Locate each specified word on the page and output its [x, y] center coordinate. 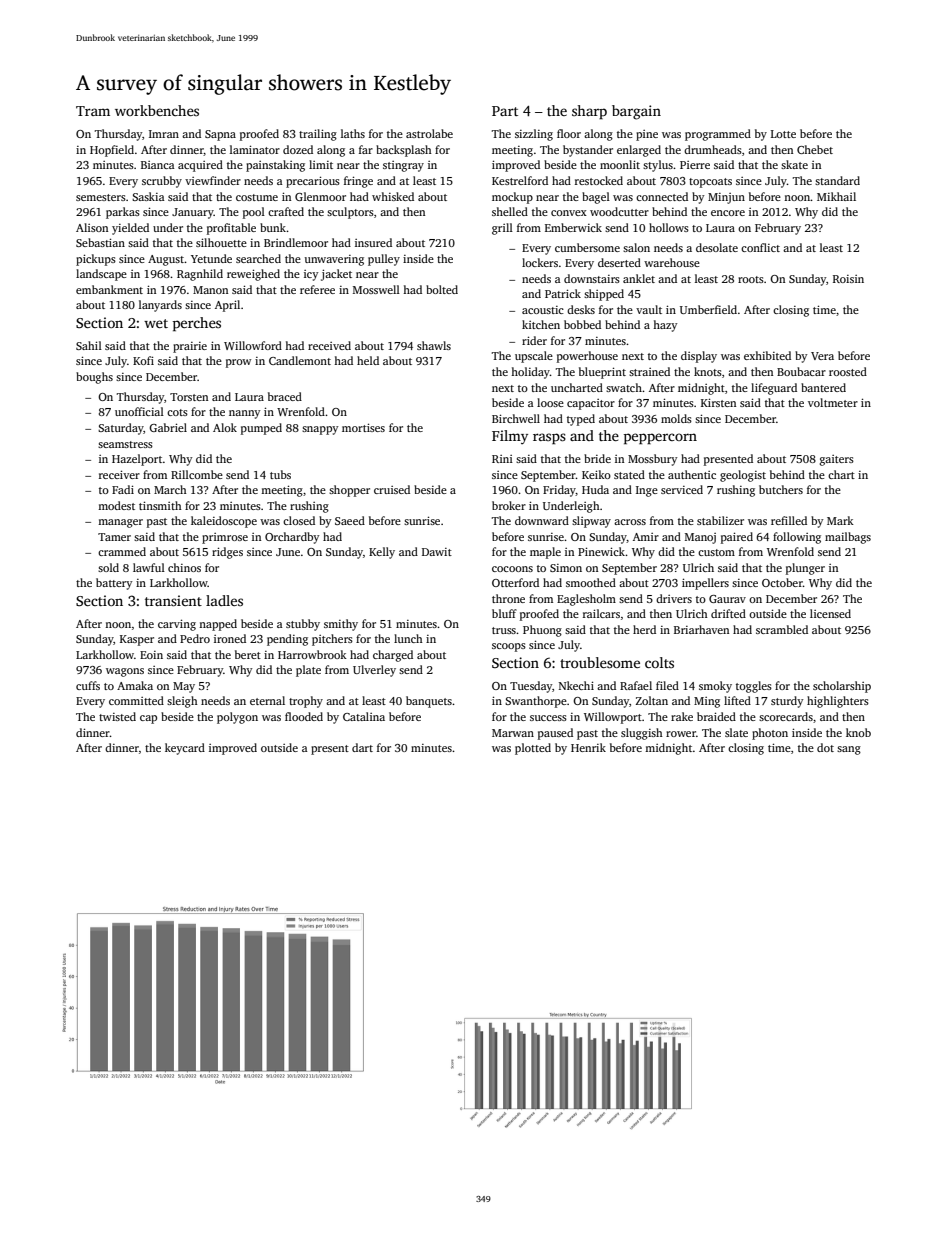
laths [353, 133]
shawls [434, 345]
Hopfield [112, 151]
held [368, 360]
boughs [94, 378]
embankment [109, 289]
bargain [636, 112]
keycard [185, 749]
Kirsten [718, 402]
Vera [822, 356]
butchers [781, 489]
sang [849, 750]
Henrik [588, 747]
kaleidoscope [224, 522]
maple [545, 553]
